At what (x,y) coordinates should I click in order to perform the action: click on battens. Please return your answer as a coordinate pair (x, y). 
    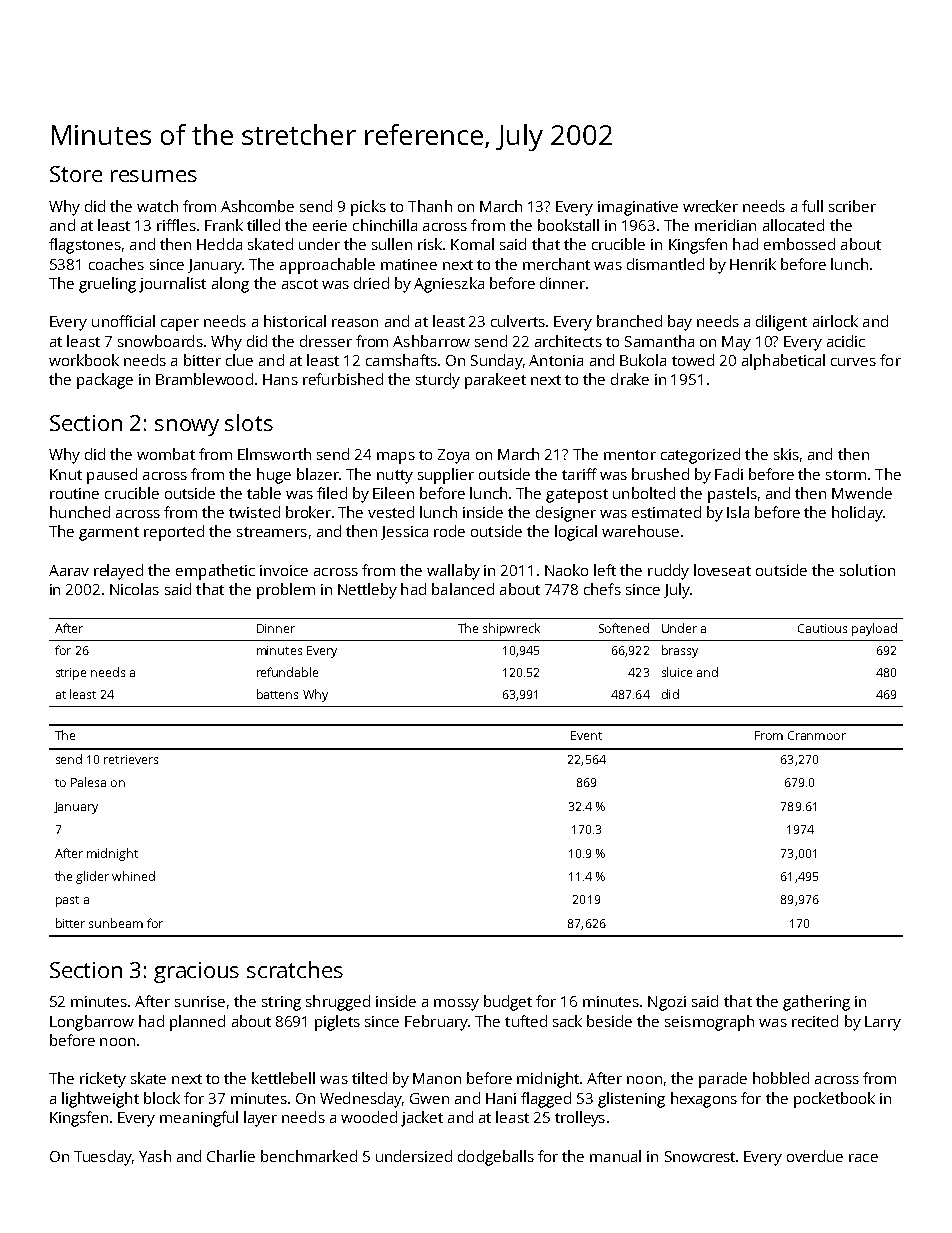
    Looking at the image, I should click on (277, 694).
